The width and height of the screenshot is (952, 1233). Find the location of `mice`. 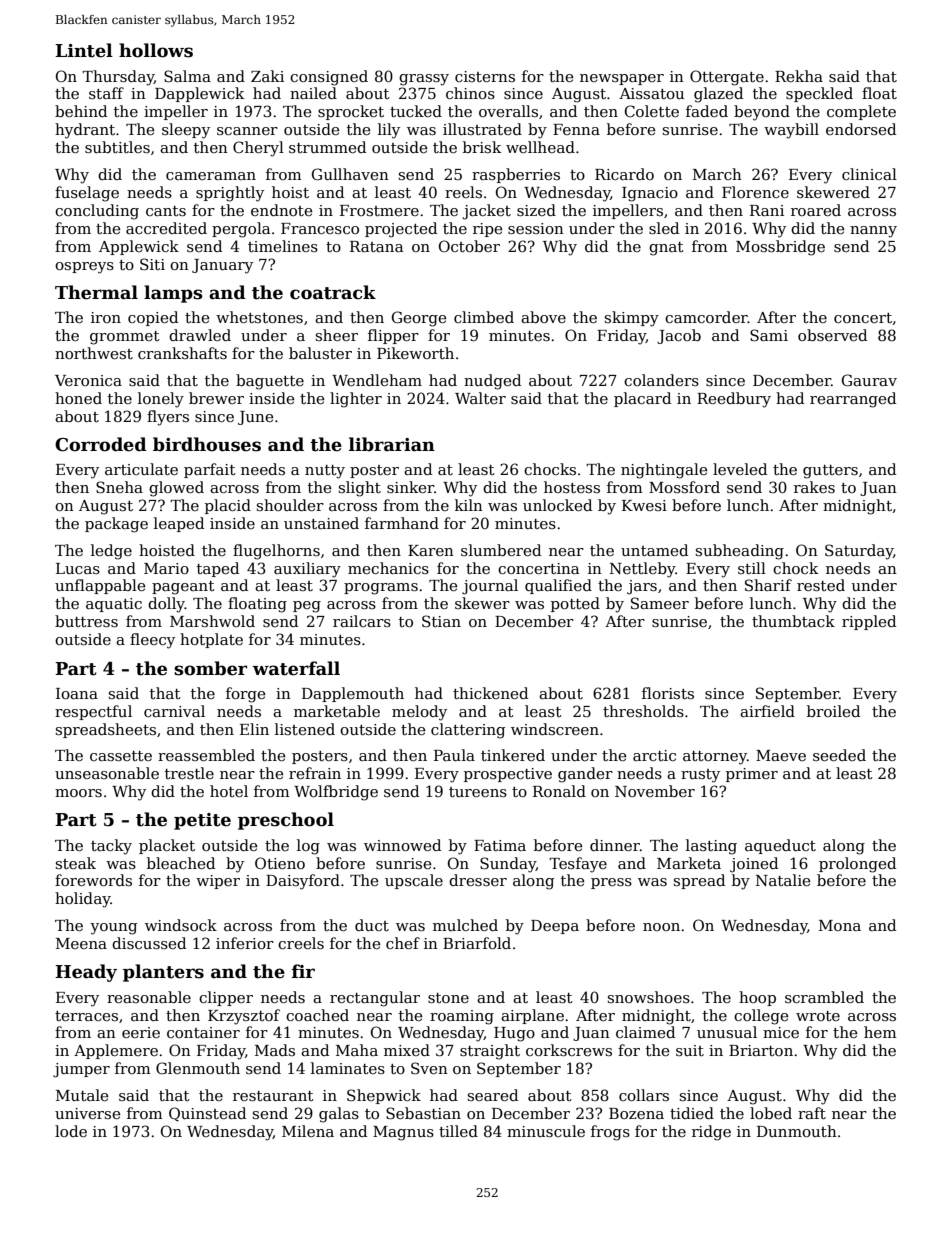

mice is located at coordinates (781, 1032).
